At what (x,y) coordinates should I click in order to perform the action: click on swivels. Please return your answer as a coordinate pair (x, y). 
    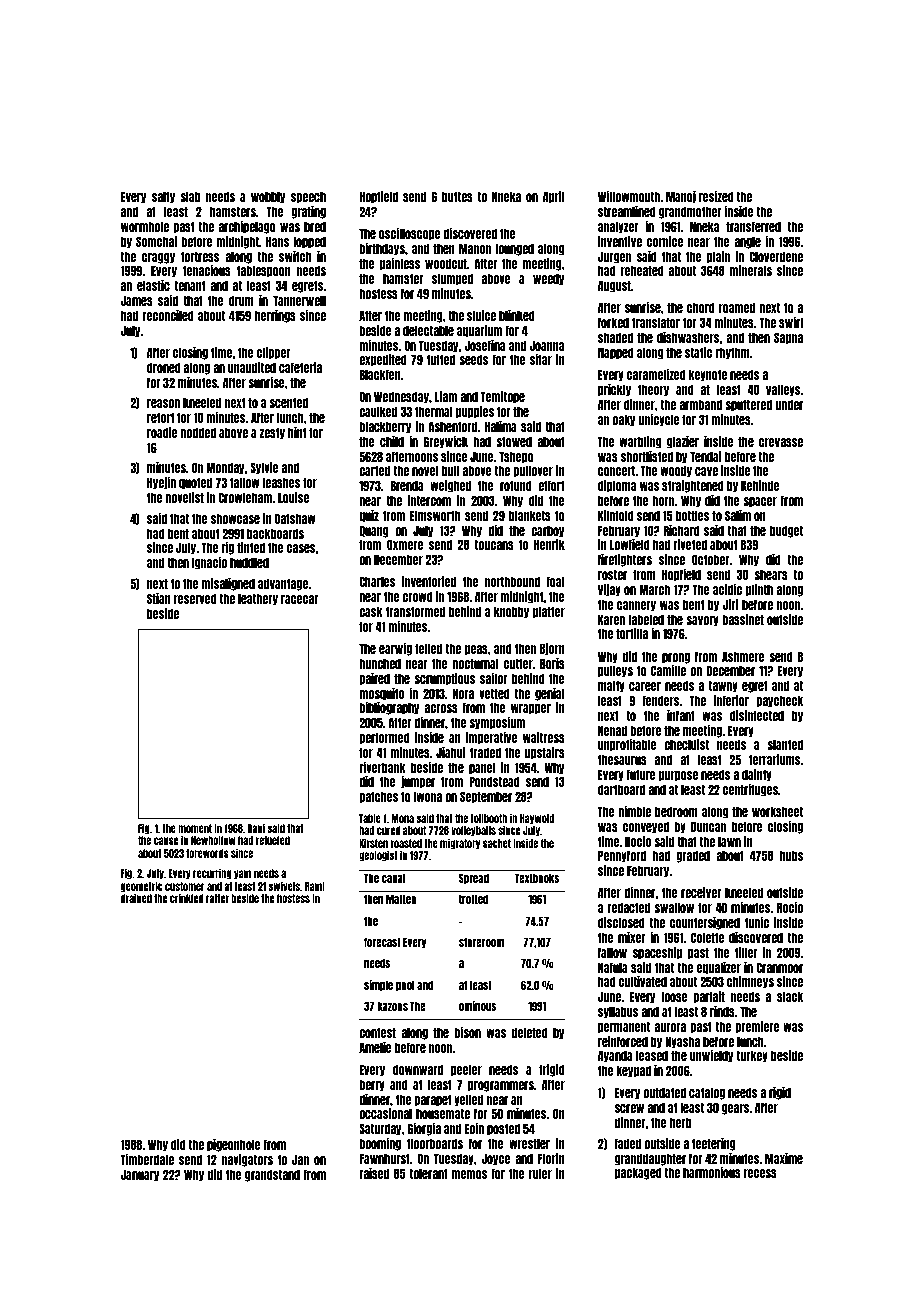
    Looking at the image, I should click on (284, 886).
